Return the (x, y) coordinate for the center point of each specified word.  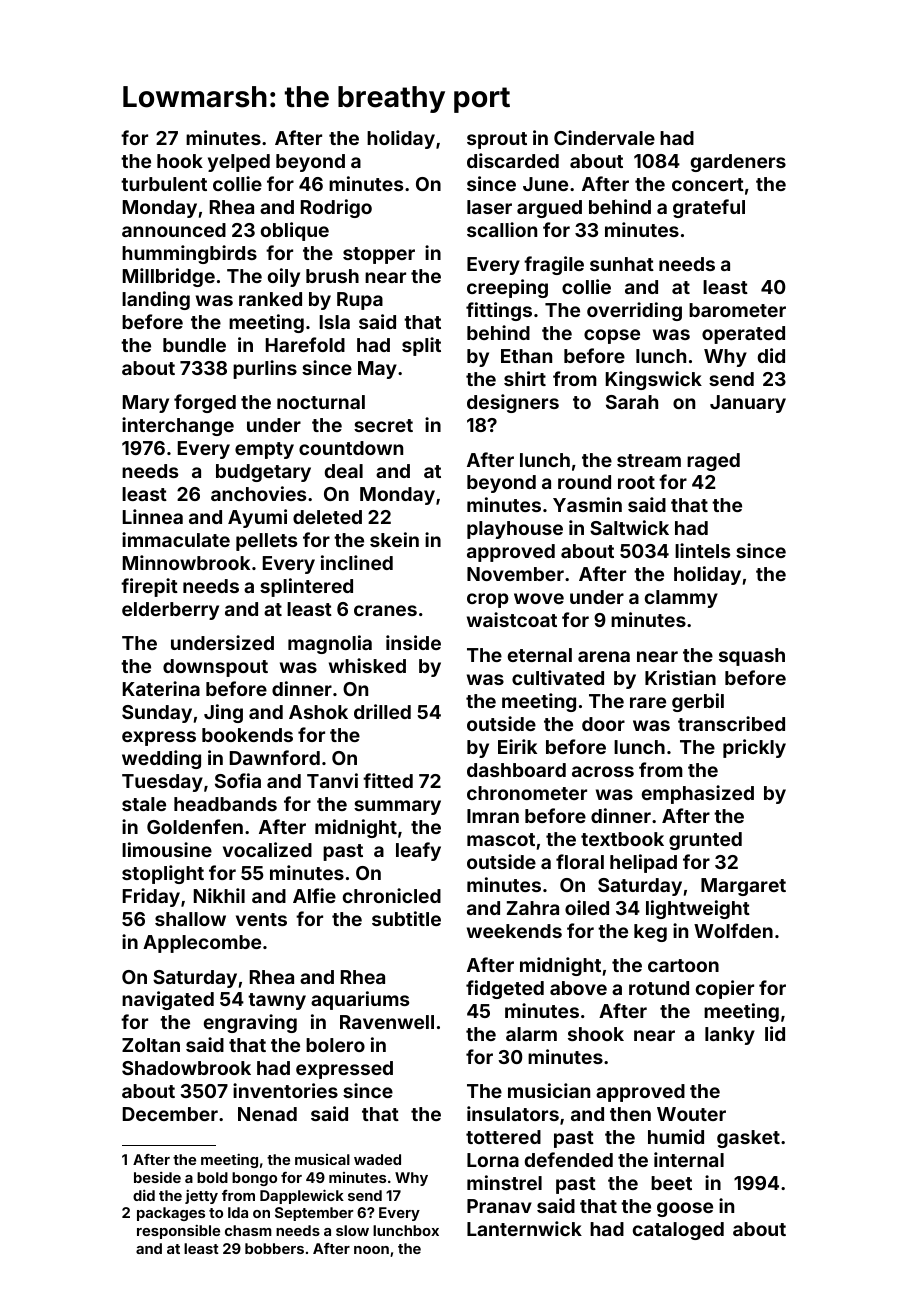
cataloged (678, 1231)
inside (413, 642)
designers (513, 403)
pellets (266, 542)
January (748, 404)
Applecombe (202, 944)
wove (539, 598)
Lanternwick (524, 1228)
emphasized (698, 794)
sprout (497, 140)
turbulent (164, 184)
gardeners (738, 163)
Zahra (533, 908)
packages (171, 1214)
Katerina (161, 688)
